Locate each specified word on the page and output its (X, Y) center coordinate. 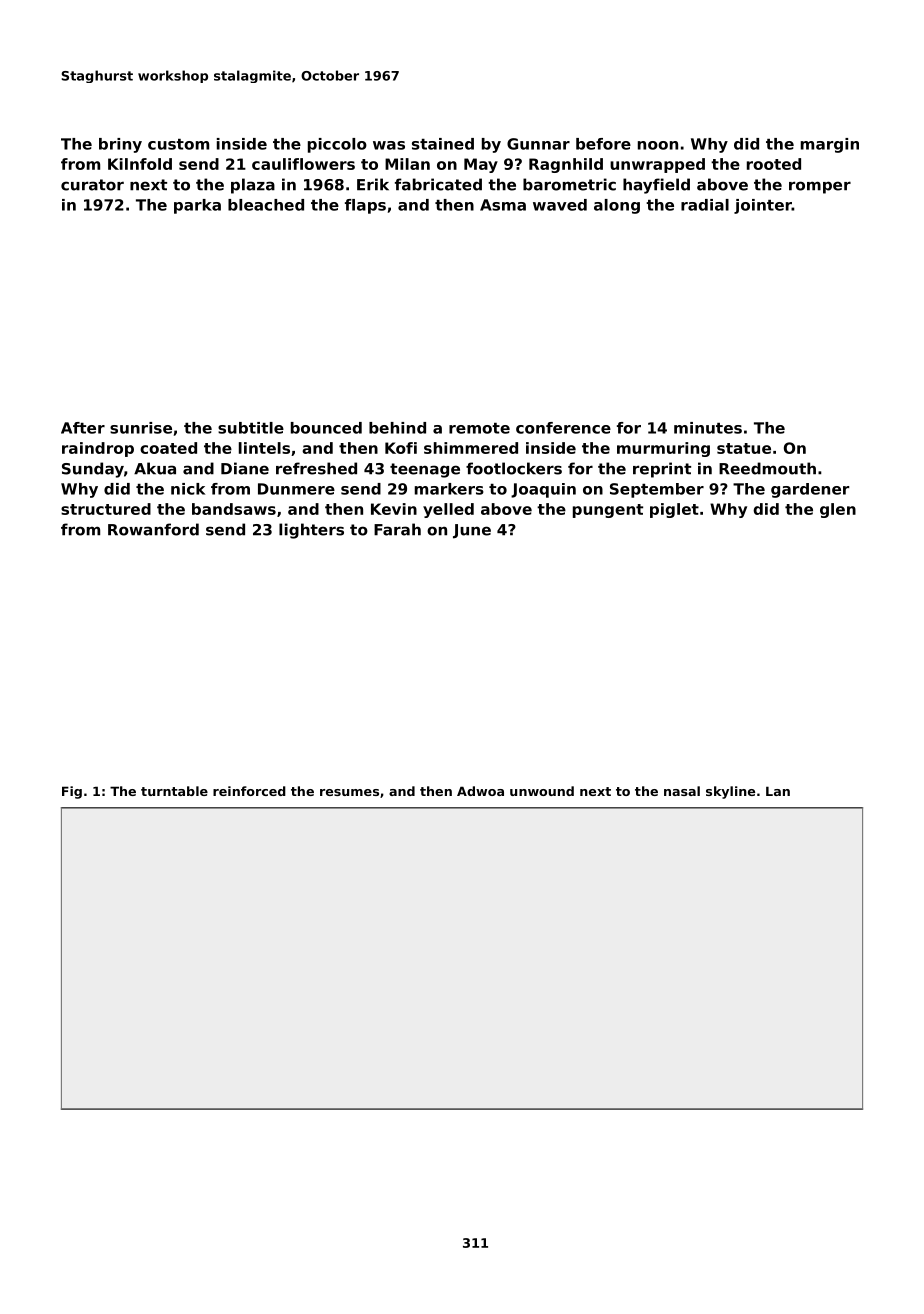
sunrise (141, 428)
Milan (407, 164)
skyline (730, 792)
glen (838, 510)
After (83, 428)
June (472, 531)
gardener (810, 490)
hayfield (656, 186)
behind (397, 428)
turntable (174, 791)
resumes (349, 792)
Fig (72, 792)
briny (120, 145)
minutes (708, 428)
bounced (326, 428)
